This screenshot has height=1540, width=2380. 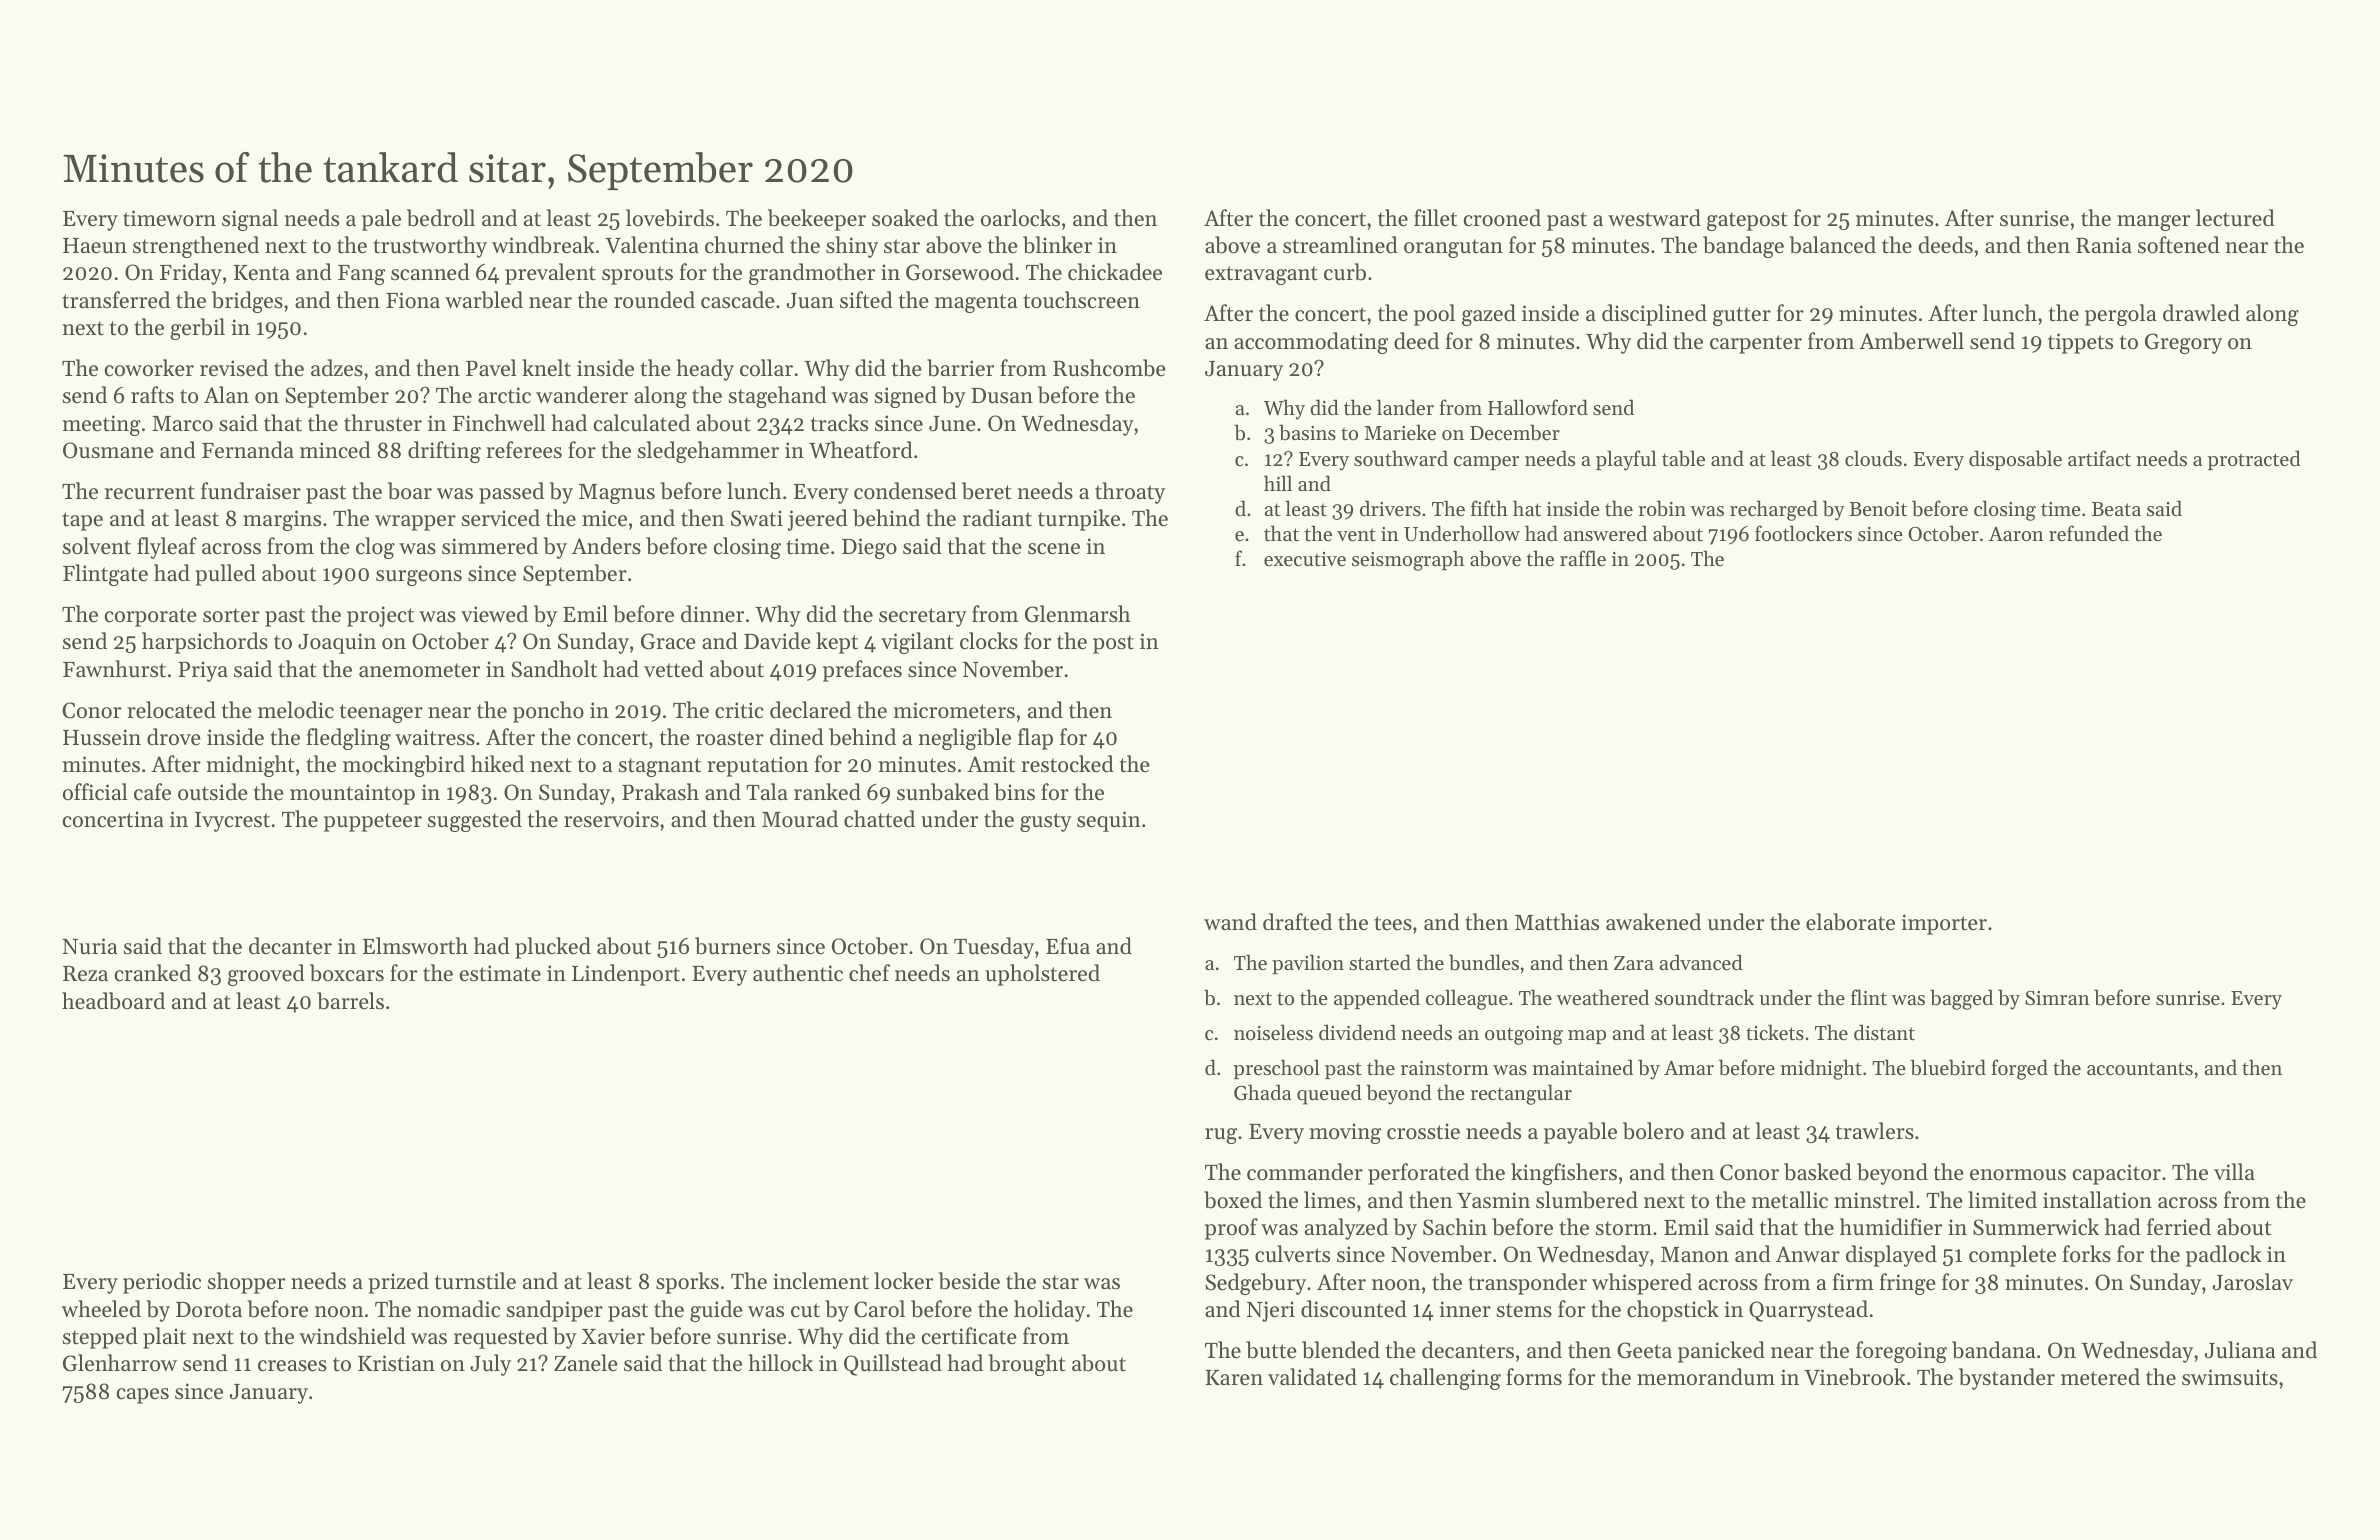 What do you see at coordinates (1944, 924) in the screenshot?
I see `importer` at bounding box center [1944, 924].
